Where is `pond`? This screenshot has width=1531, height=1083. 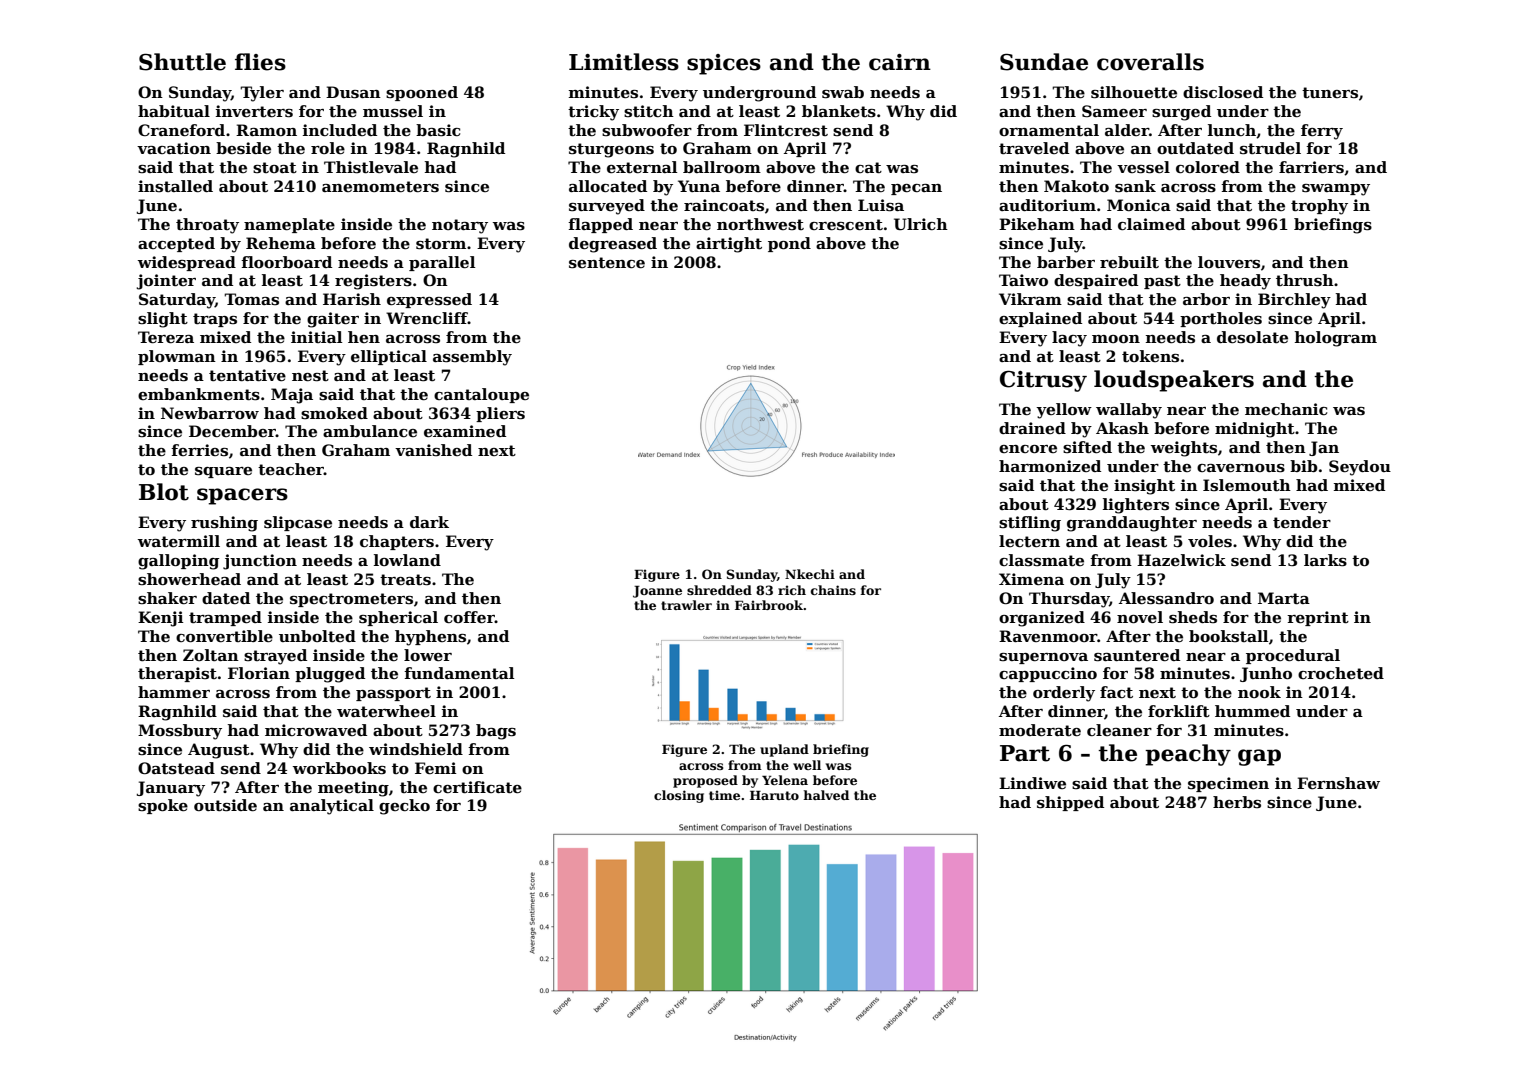
pond is located at coordinates (789, 244).
